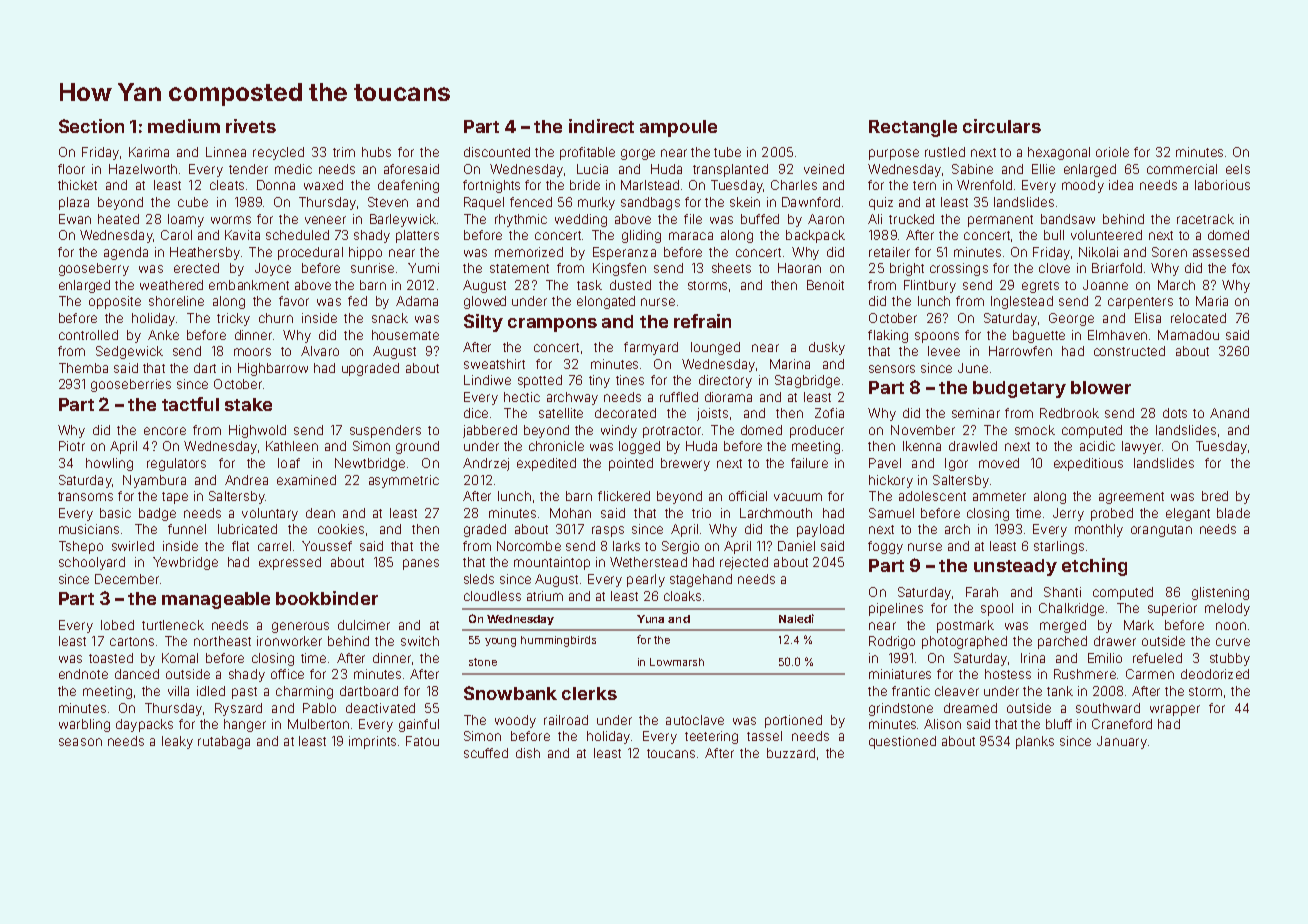 The width and height of the screenshot is (1308, 924). Describe the element at coordinates (589, 693) in the screenshot. I see `clerks` at that location.
